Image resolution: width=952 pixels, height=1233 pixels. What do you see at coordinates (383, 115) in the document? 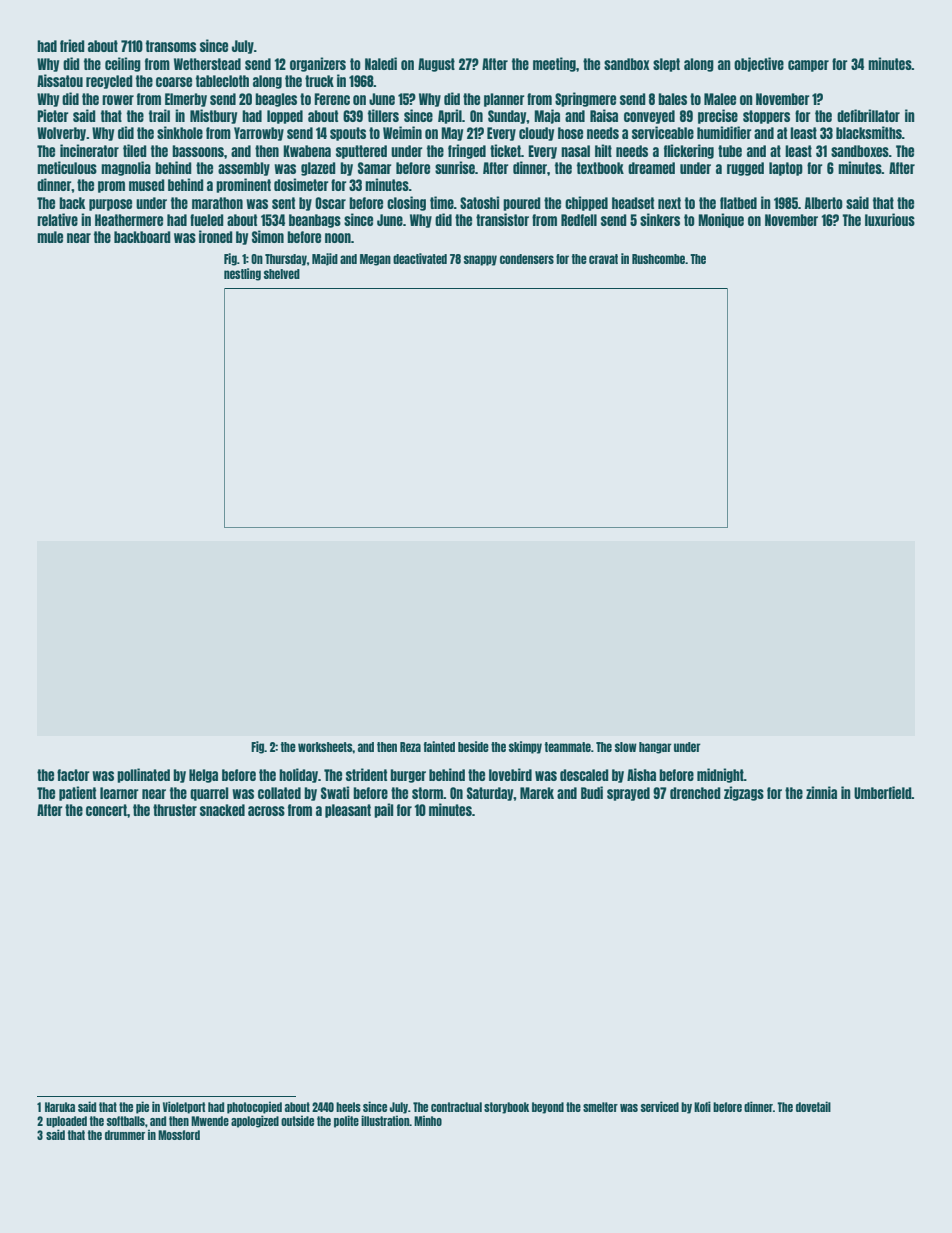
I see `tillers` at bounding box center [383, 115].
